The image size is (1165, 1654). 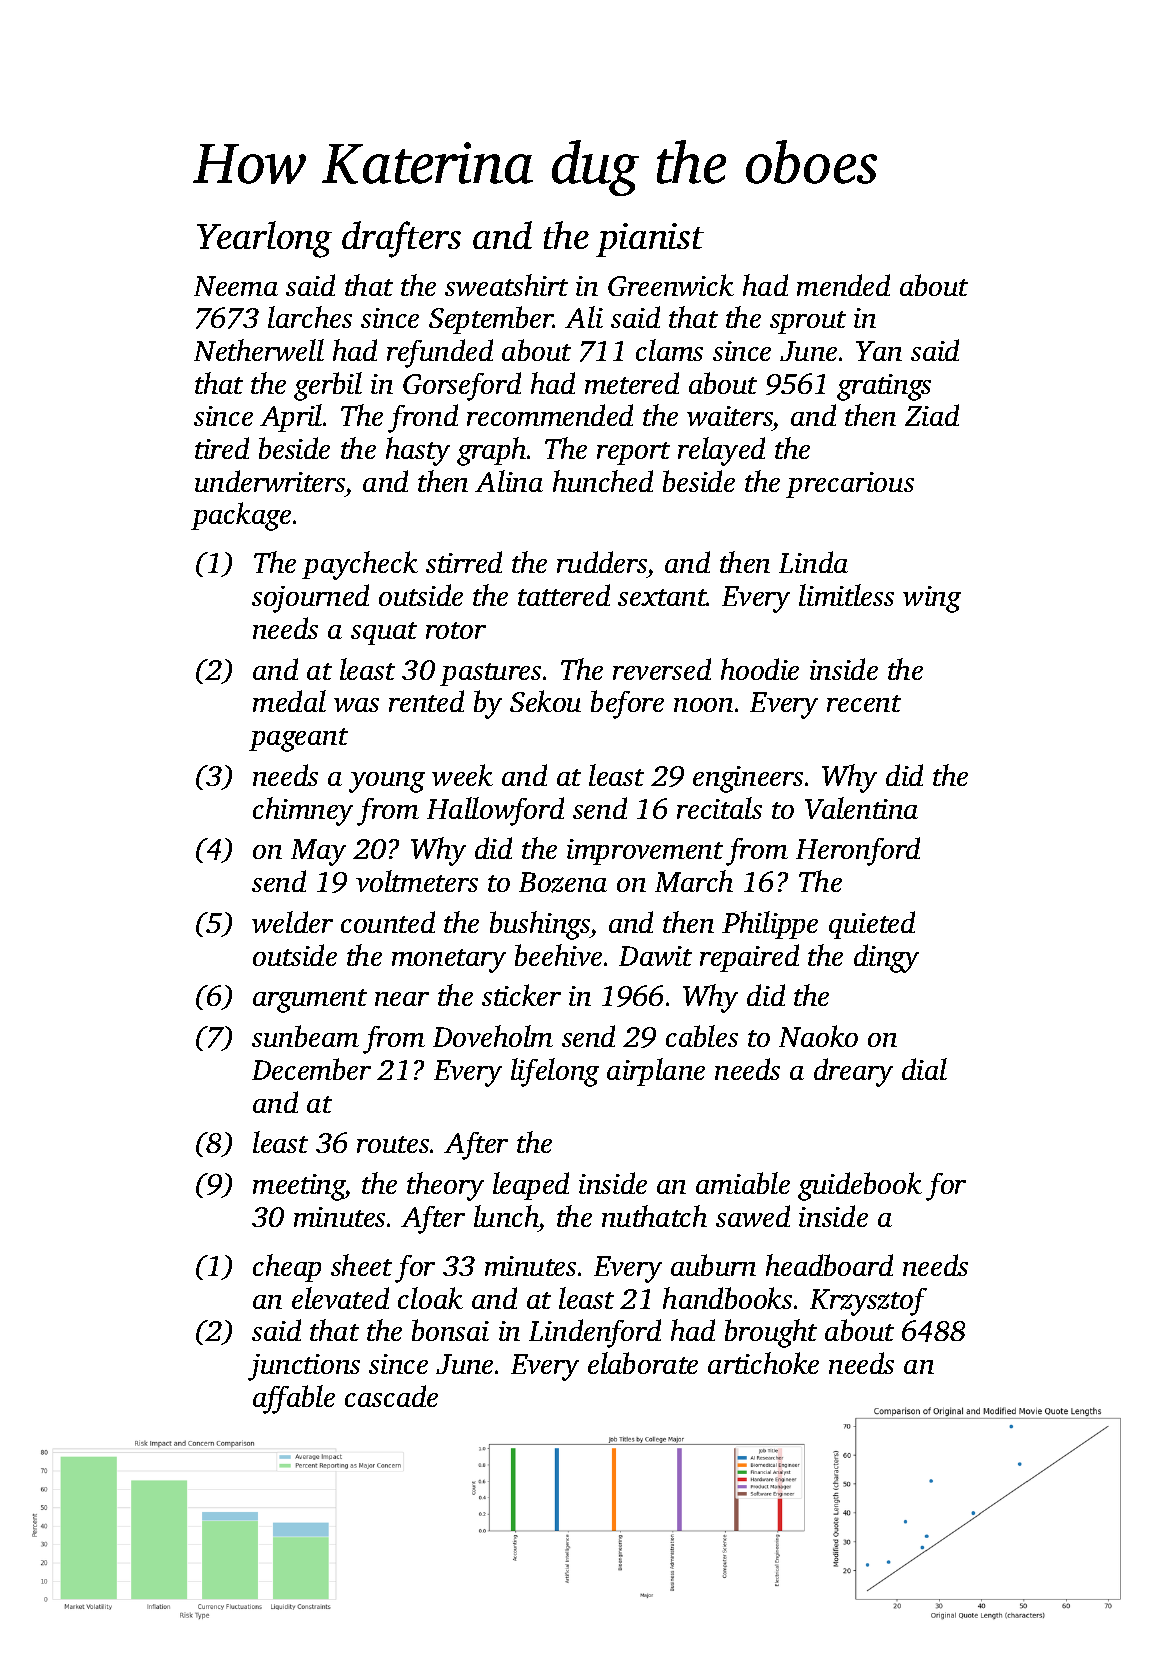 What do you see at coordinates (340, 1298) in the document?
I see `elevated` at bounding box center [340, 1298].
